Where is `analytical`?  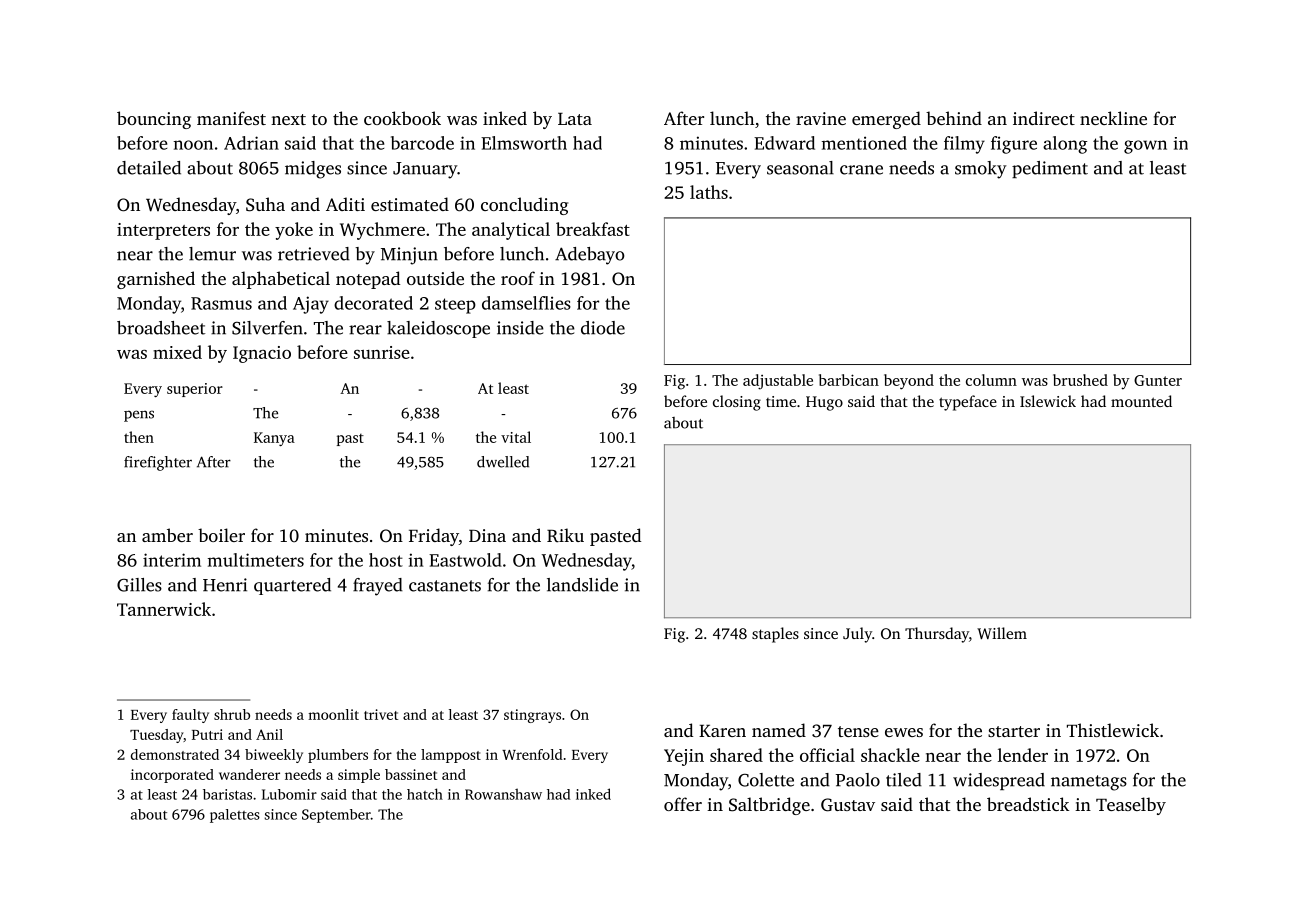
analytical is located at coordinates (511, 231).
